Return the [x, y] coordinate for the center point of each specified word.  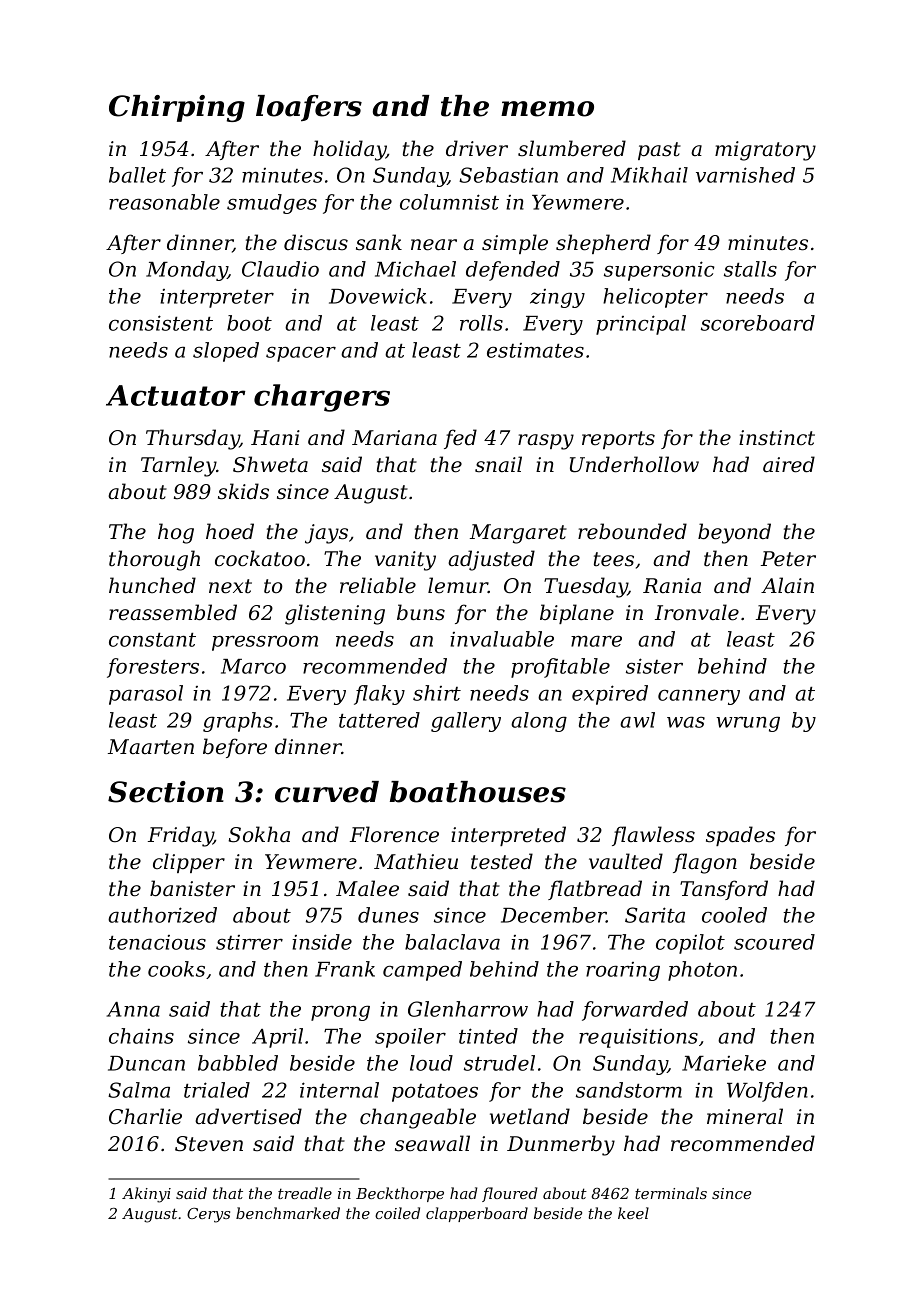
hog [176, 533]
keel [633, 1213]
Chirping [177, 108]
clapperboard [477, 1214]
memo [547, 109]
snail [498, 464]
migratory [765, 151]
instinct [777, 438]
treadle [305, 1193]
